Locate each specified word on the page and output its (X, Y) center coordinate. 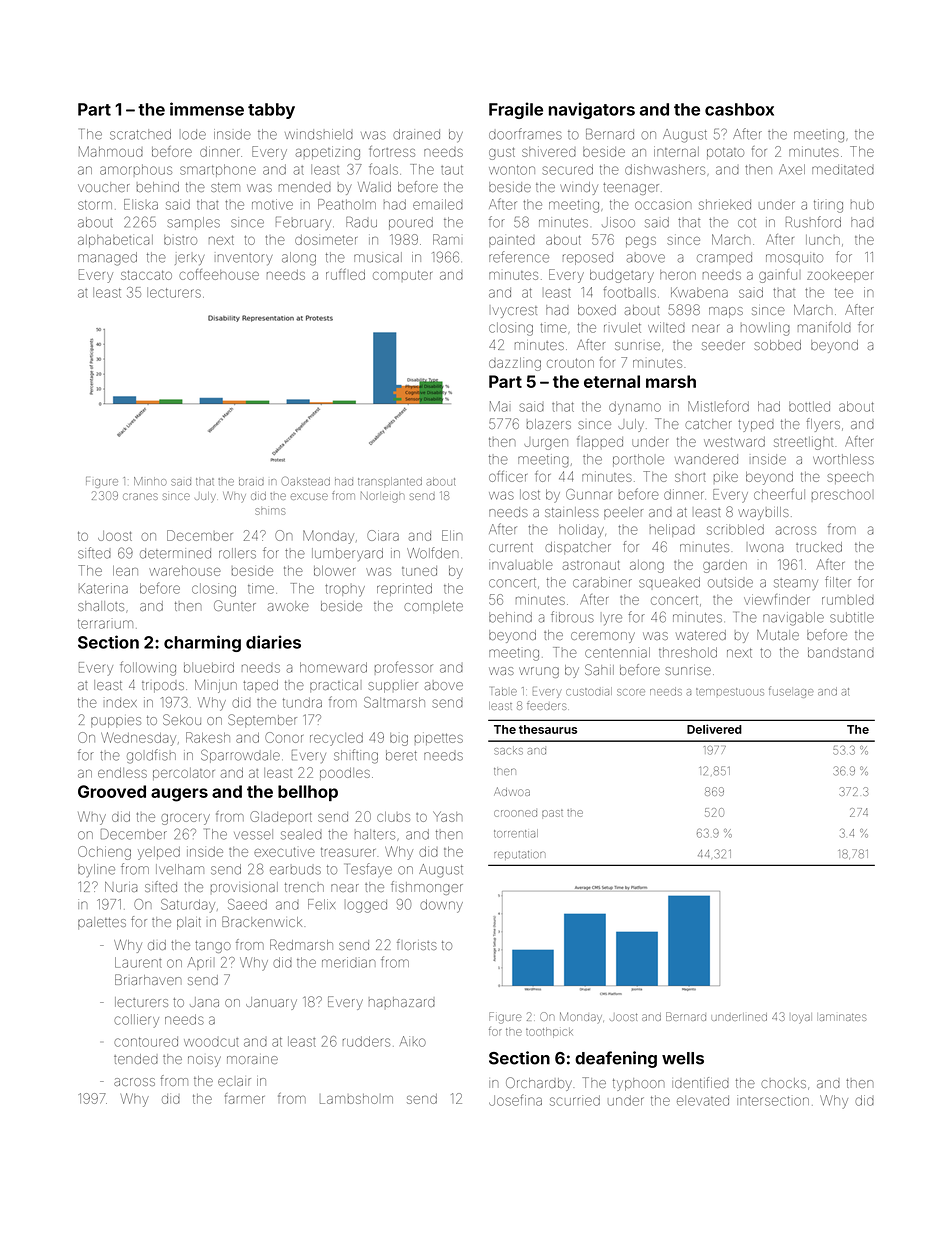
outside (730, 582)
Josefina (515, 1100)
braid (251, 481)
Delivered (714, 729)
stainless (572, 512)
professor (404, 667)
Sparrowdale (240, 756)
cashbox (739, 109)
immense (207, 109)
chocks (783, 1083)
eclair (234, 1082)
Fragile (516, 110)
